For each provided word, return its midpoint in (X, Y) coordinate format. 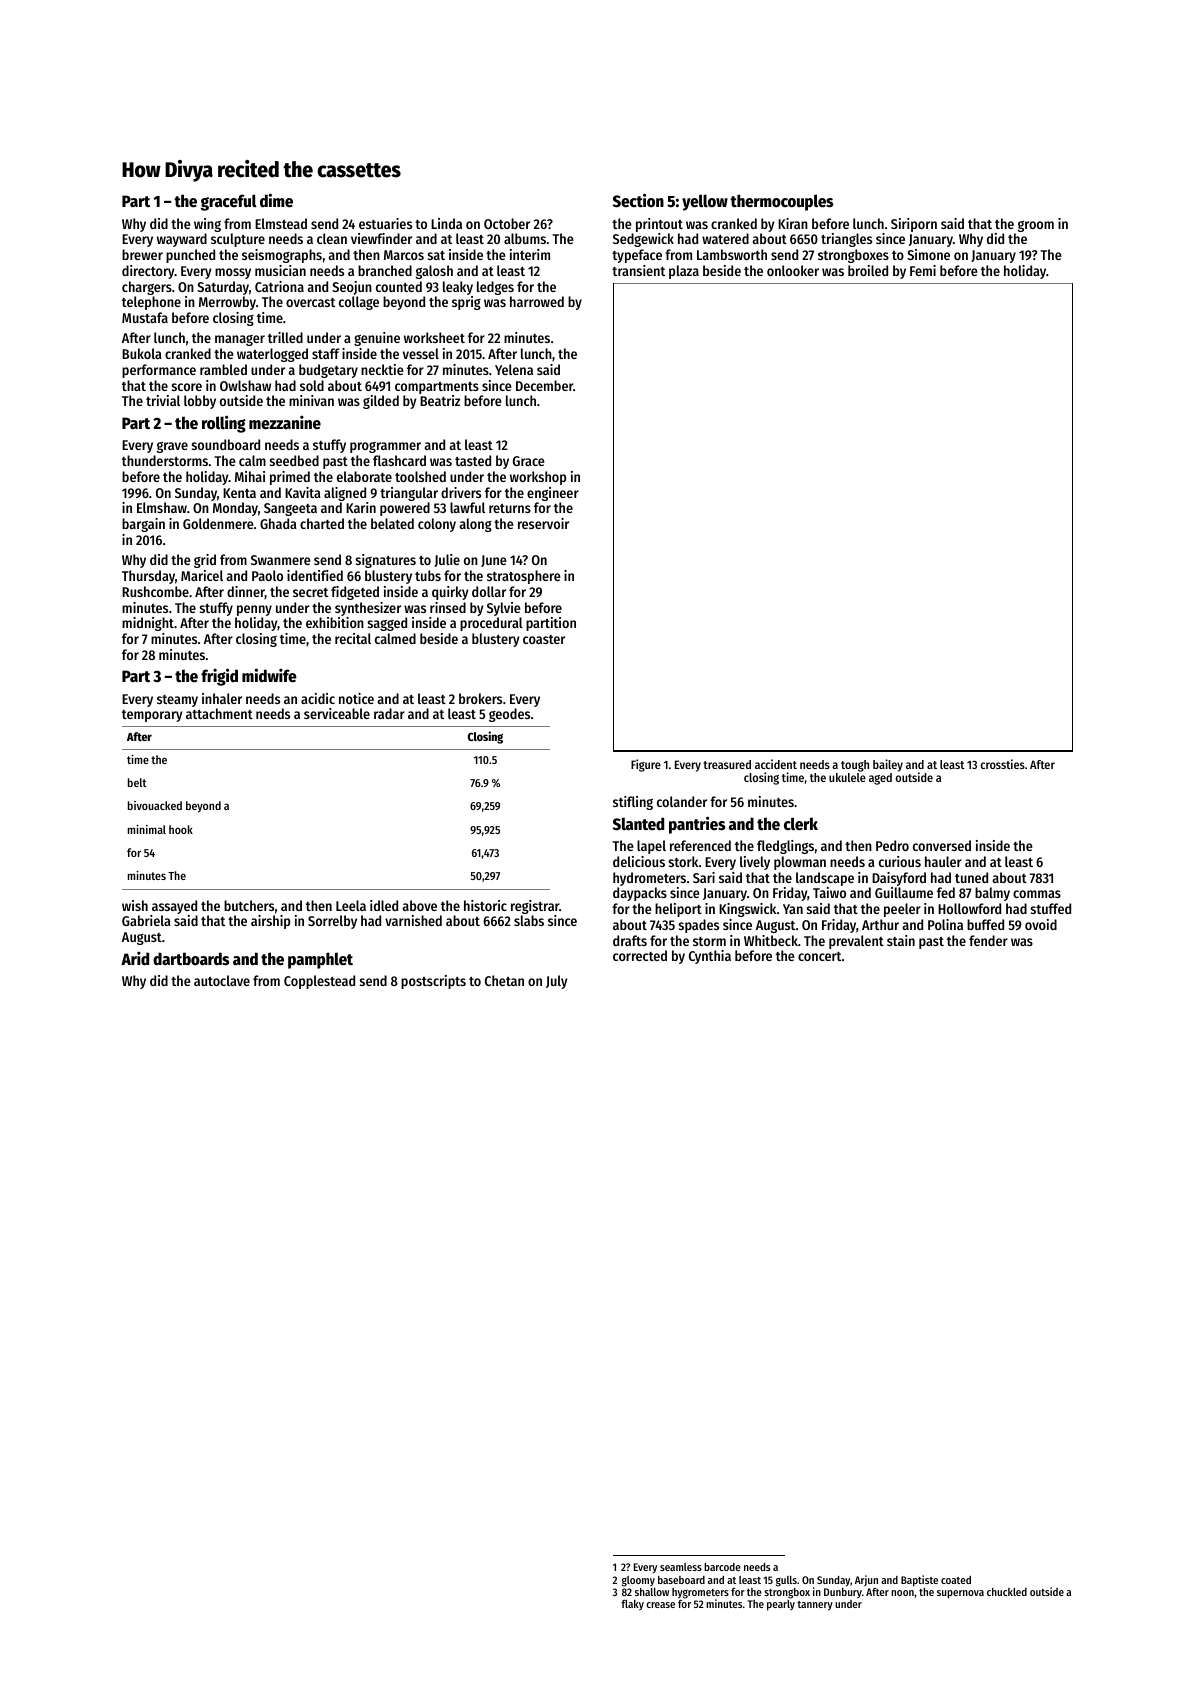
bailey (888, 765)
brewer (142, 254)
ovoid (1041, 924)
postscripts (433, 982)
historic (485, 905)
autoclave (222, 980)
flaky (632, 1605)
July (556, 982)
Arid (135, 958)
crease (660, 1605)
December (544, 385)
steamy (177, 701)
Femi (923, 270)
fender (988, 940)
